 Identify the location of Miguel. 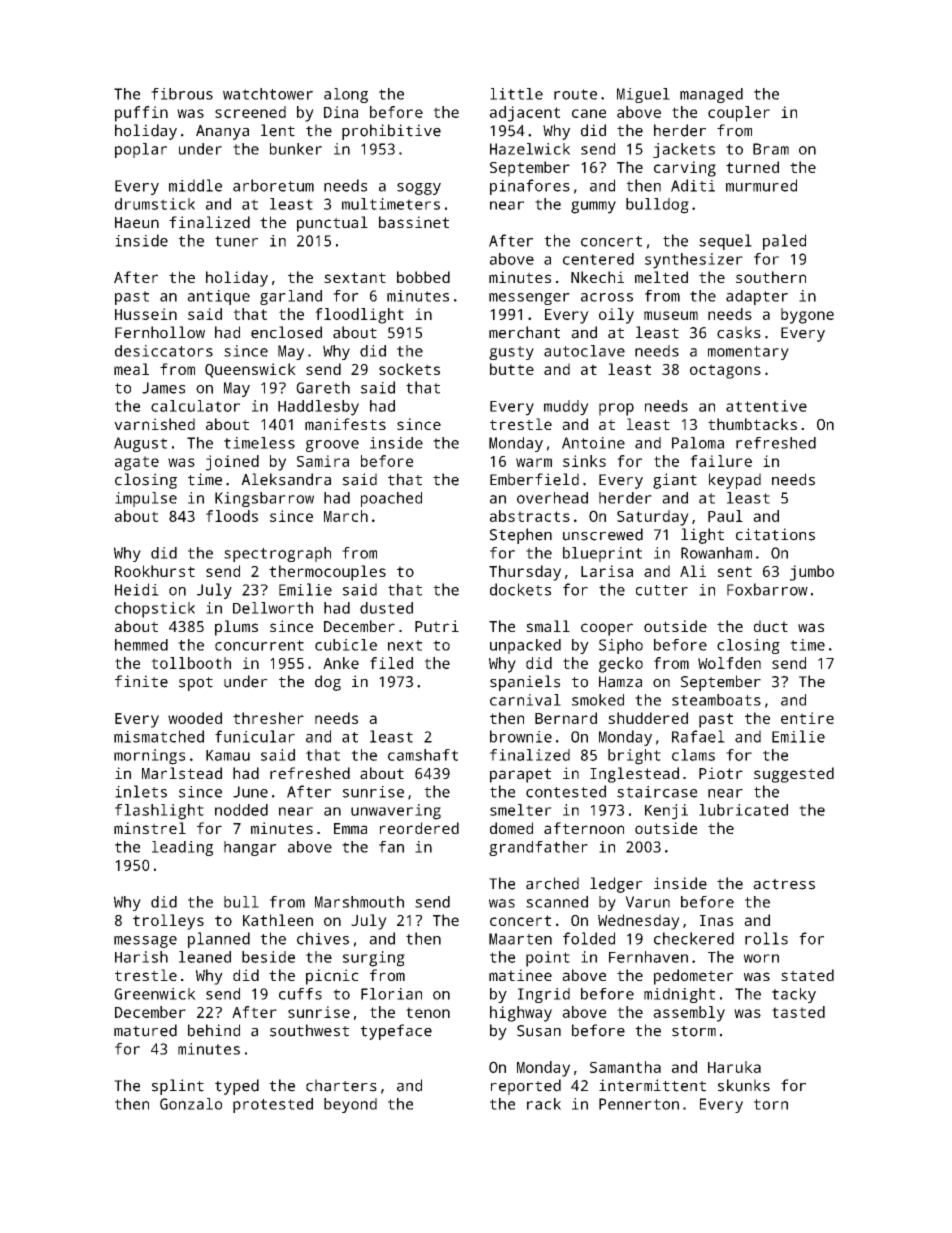
(643, 95).
